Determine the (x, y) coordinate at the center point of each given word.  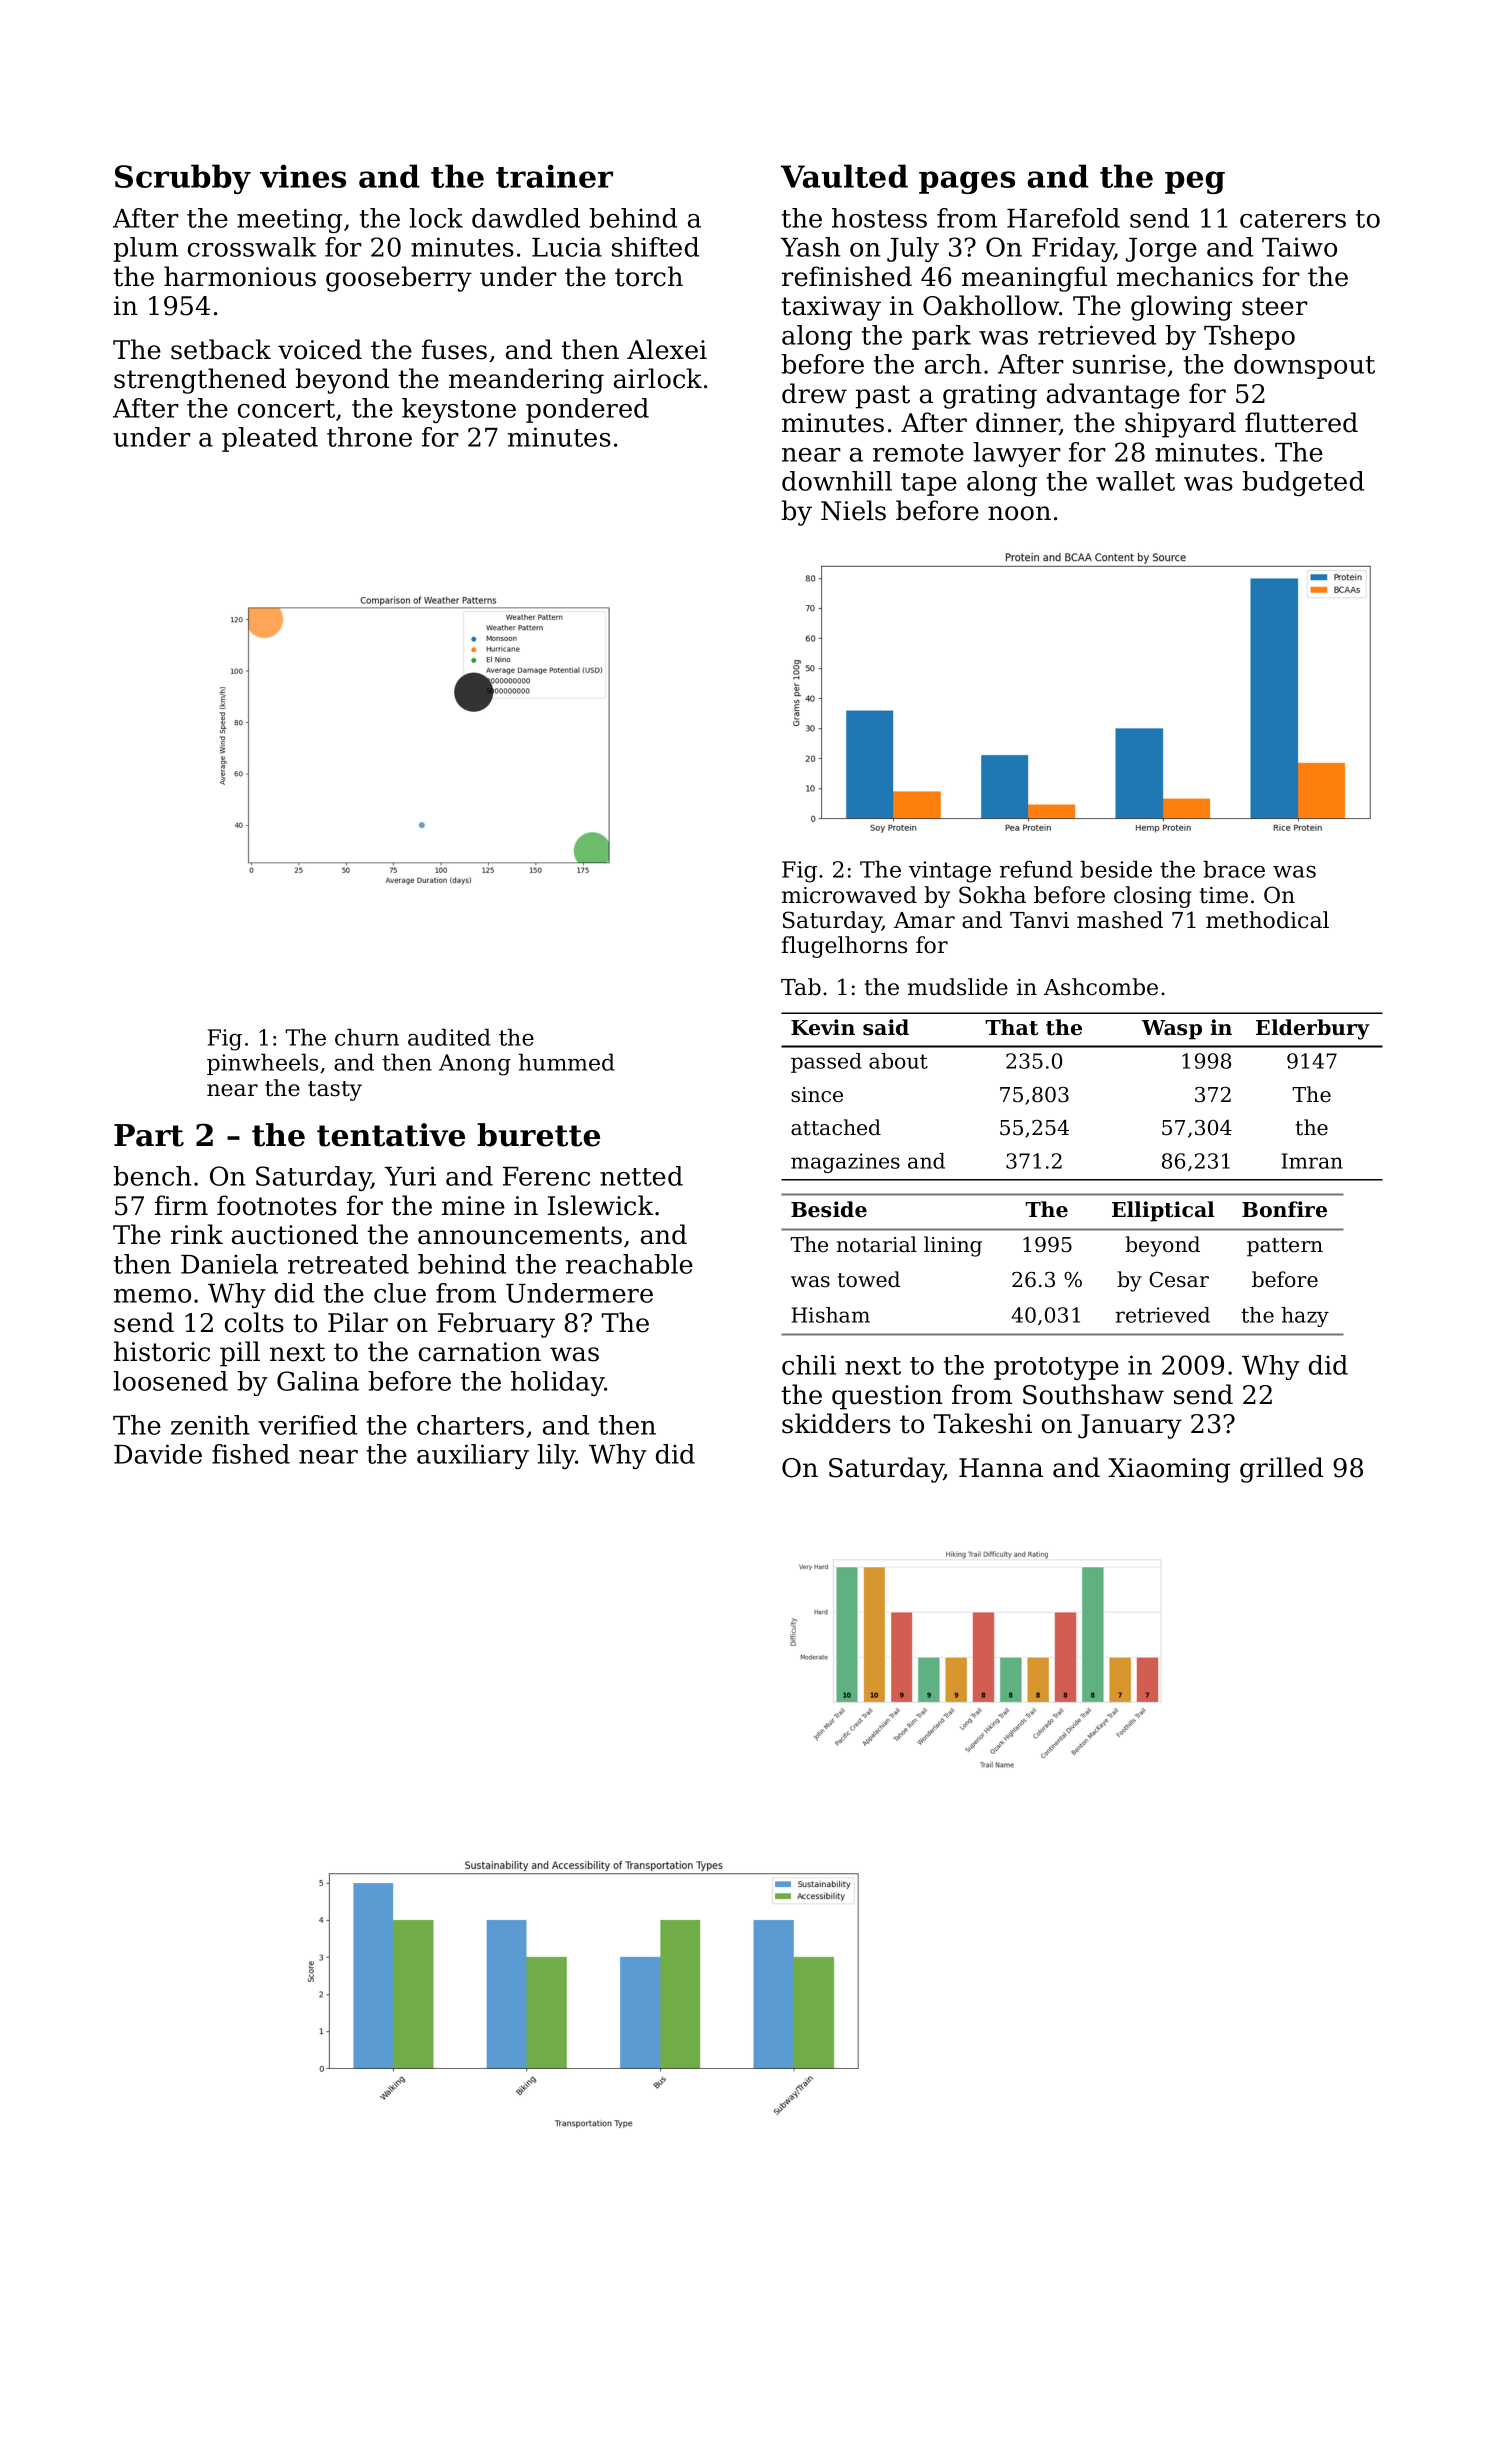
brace (1234, 869)
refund (1036, 869)
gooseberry (399, 279)
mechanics (1185, 276)
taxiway (831, 308)
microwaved (849, 895)
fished (251, 1454)
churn (367, 1037)
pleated (270, 439)
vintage (950, 872)
